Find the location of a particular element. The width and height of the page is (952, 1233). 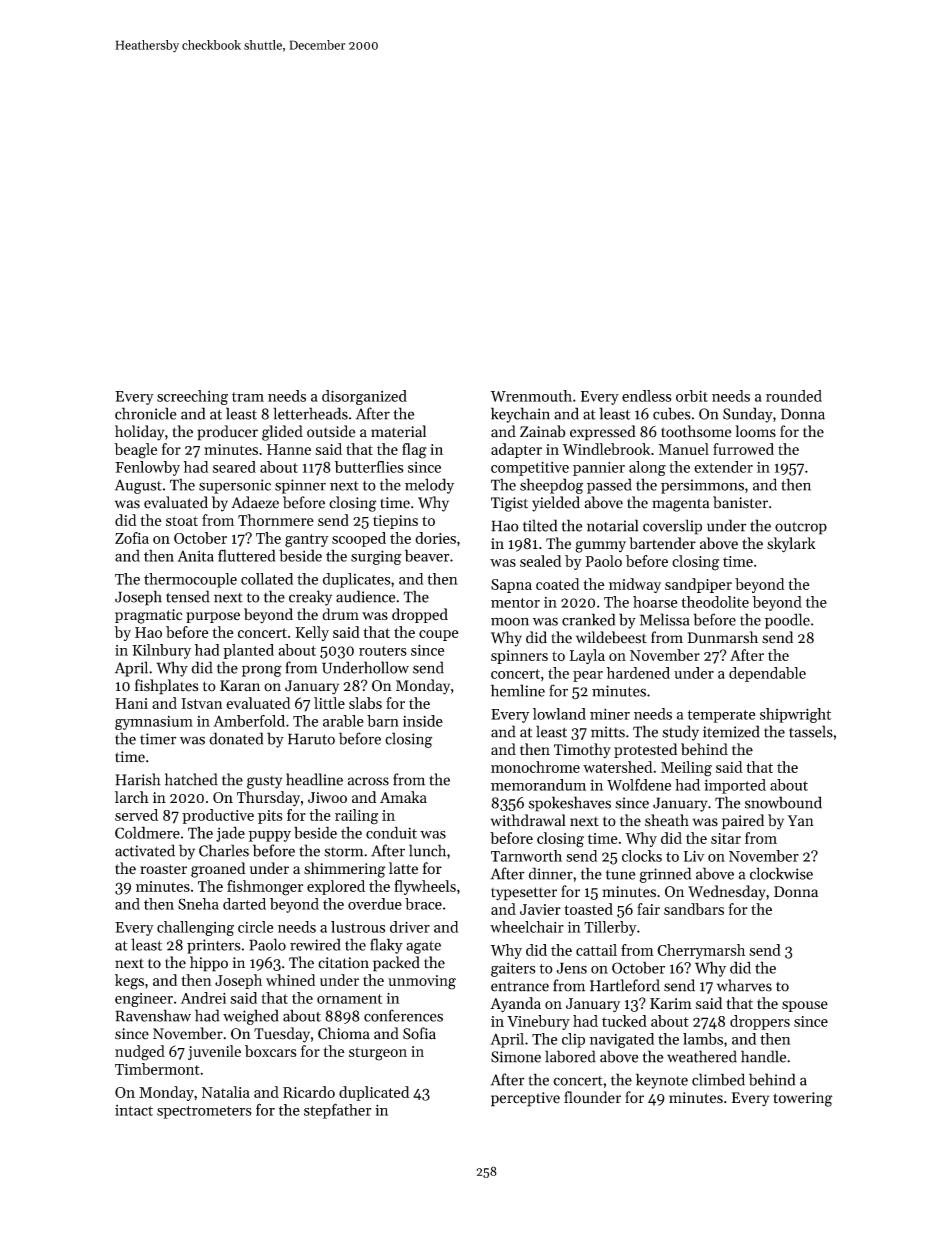

moon is located at coordinates (510, 621).
